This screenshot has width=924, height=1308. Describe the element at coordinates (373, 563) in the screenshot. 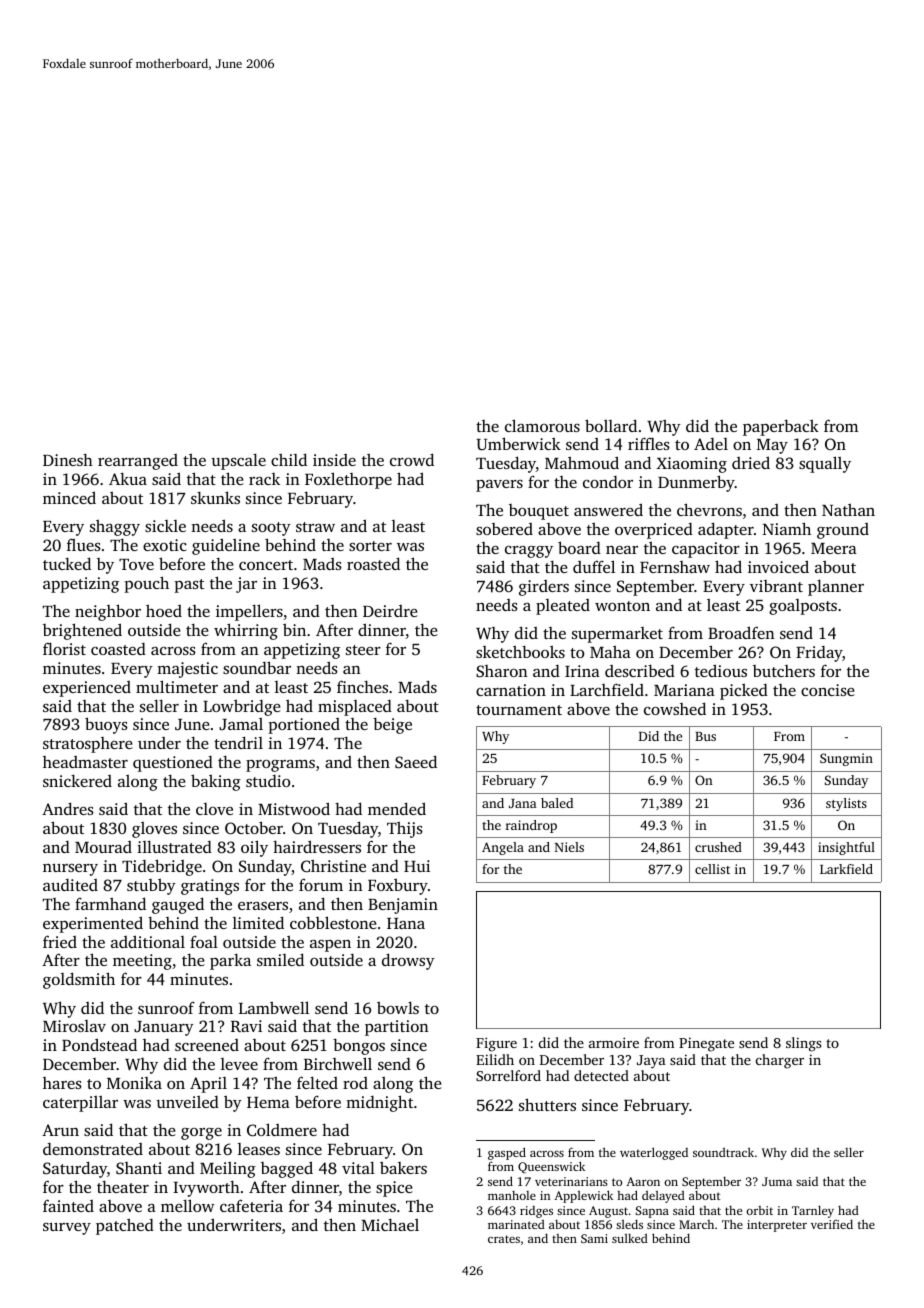

I see `roasted` at that location.
